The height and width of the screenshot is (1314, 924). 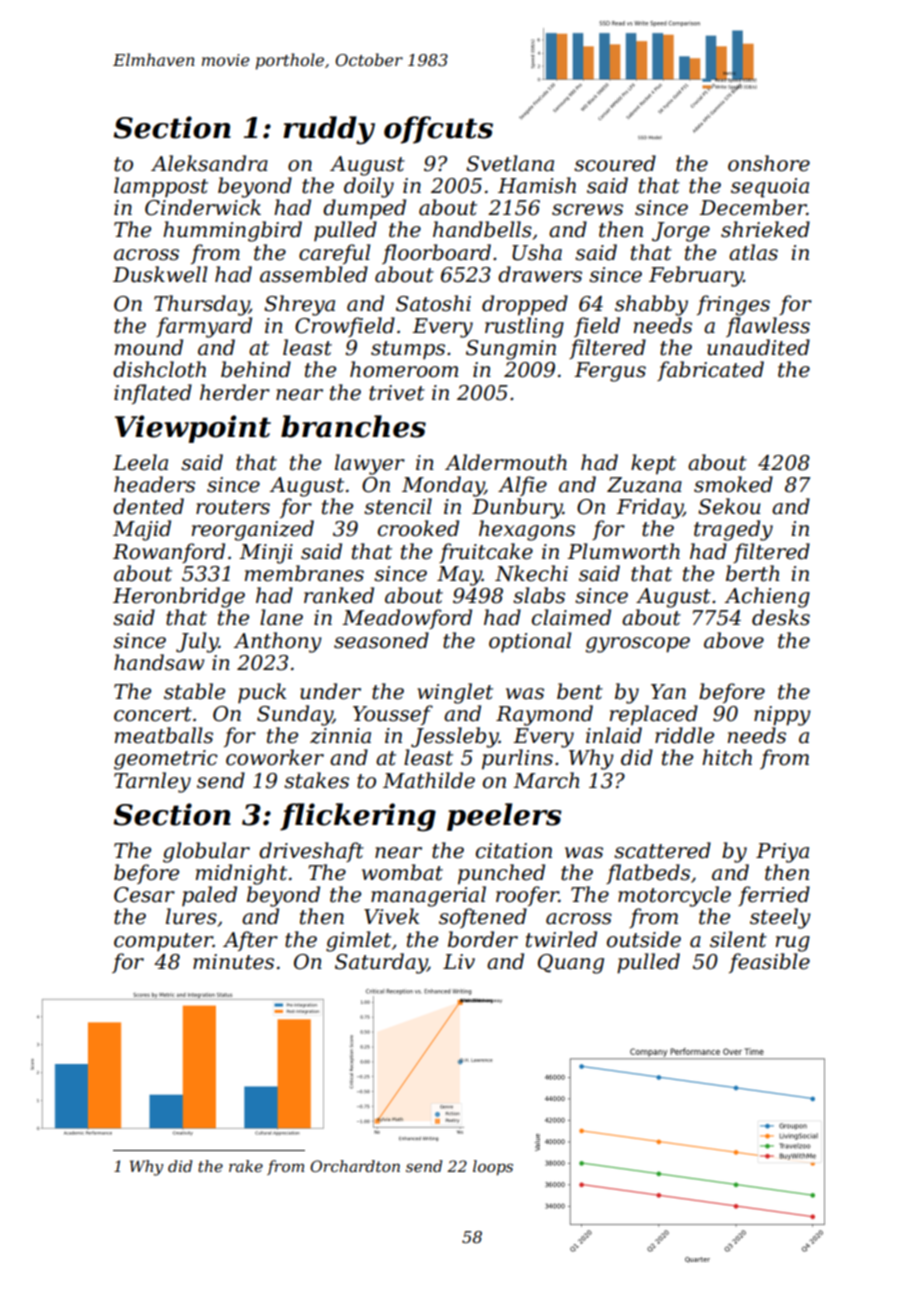 What do you see at coordinates (407, 619) in the screenshot?
I see `Meadowford` at bounding box center [407, 619].
